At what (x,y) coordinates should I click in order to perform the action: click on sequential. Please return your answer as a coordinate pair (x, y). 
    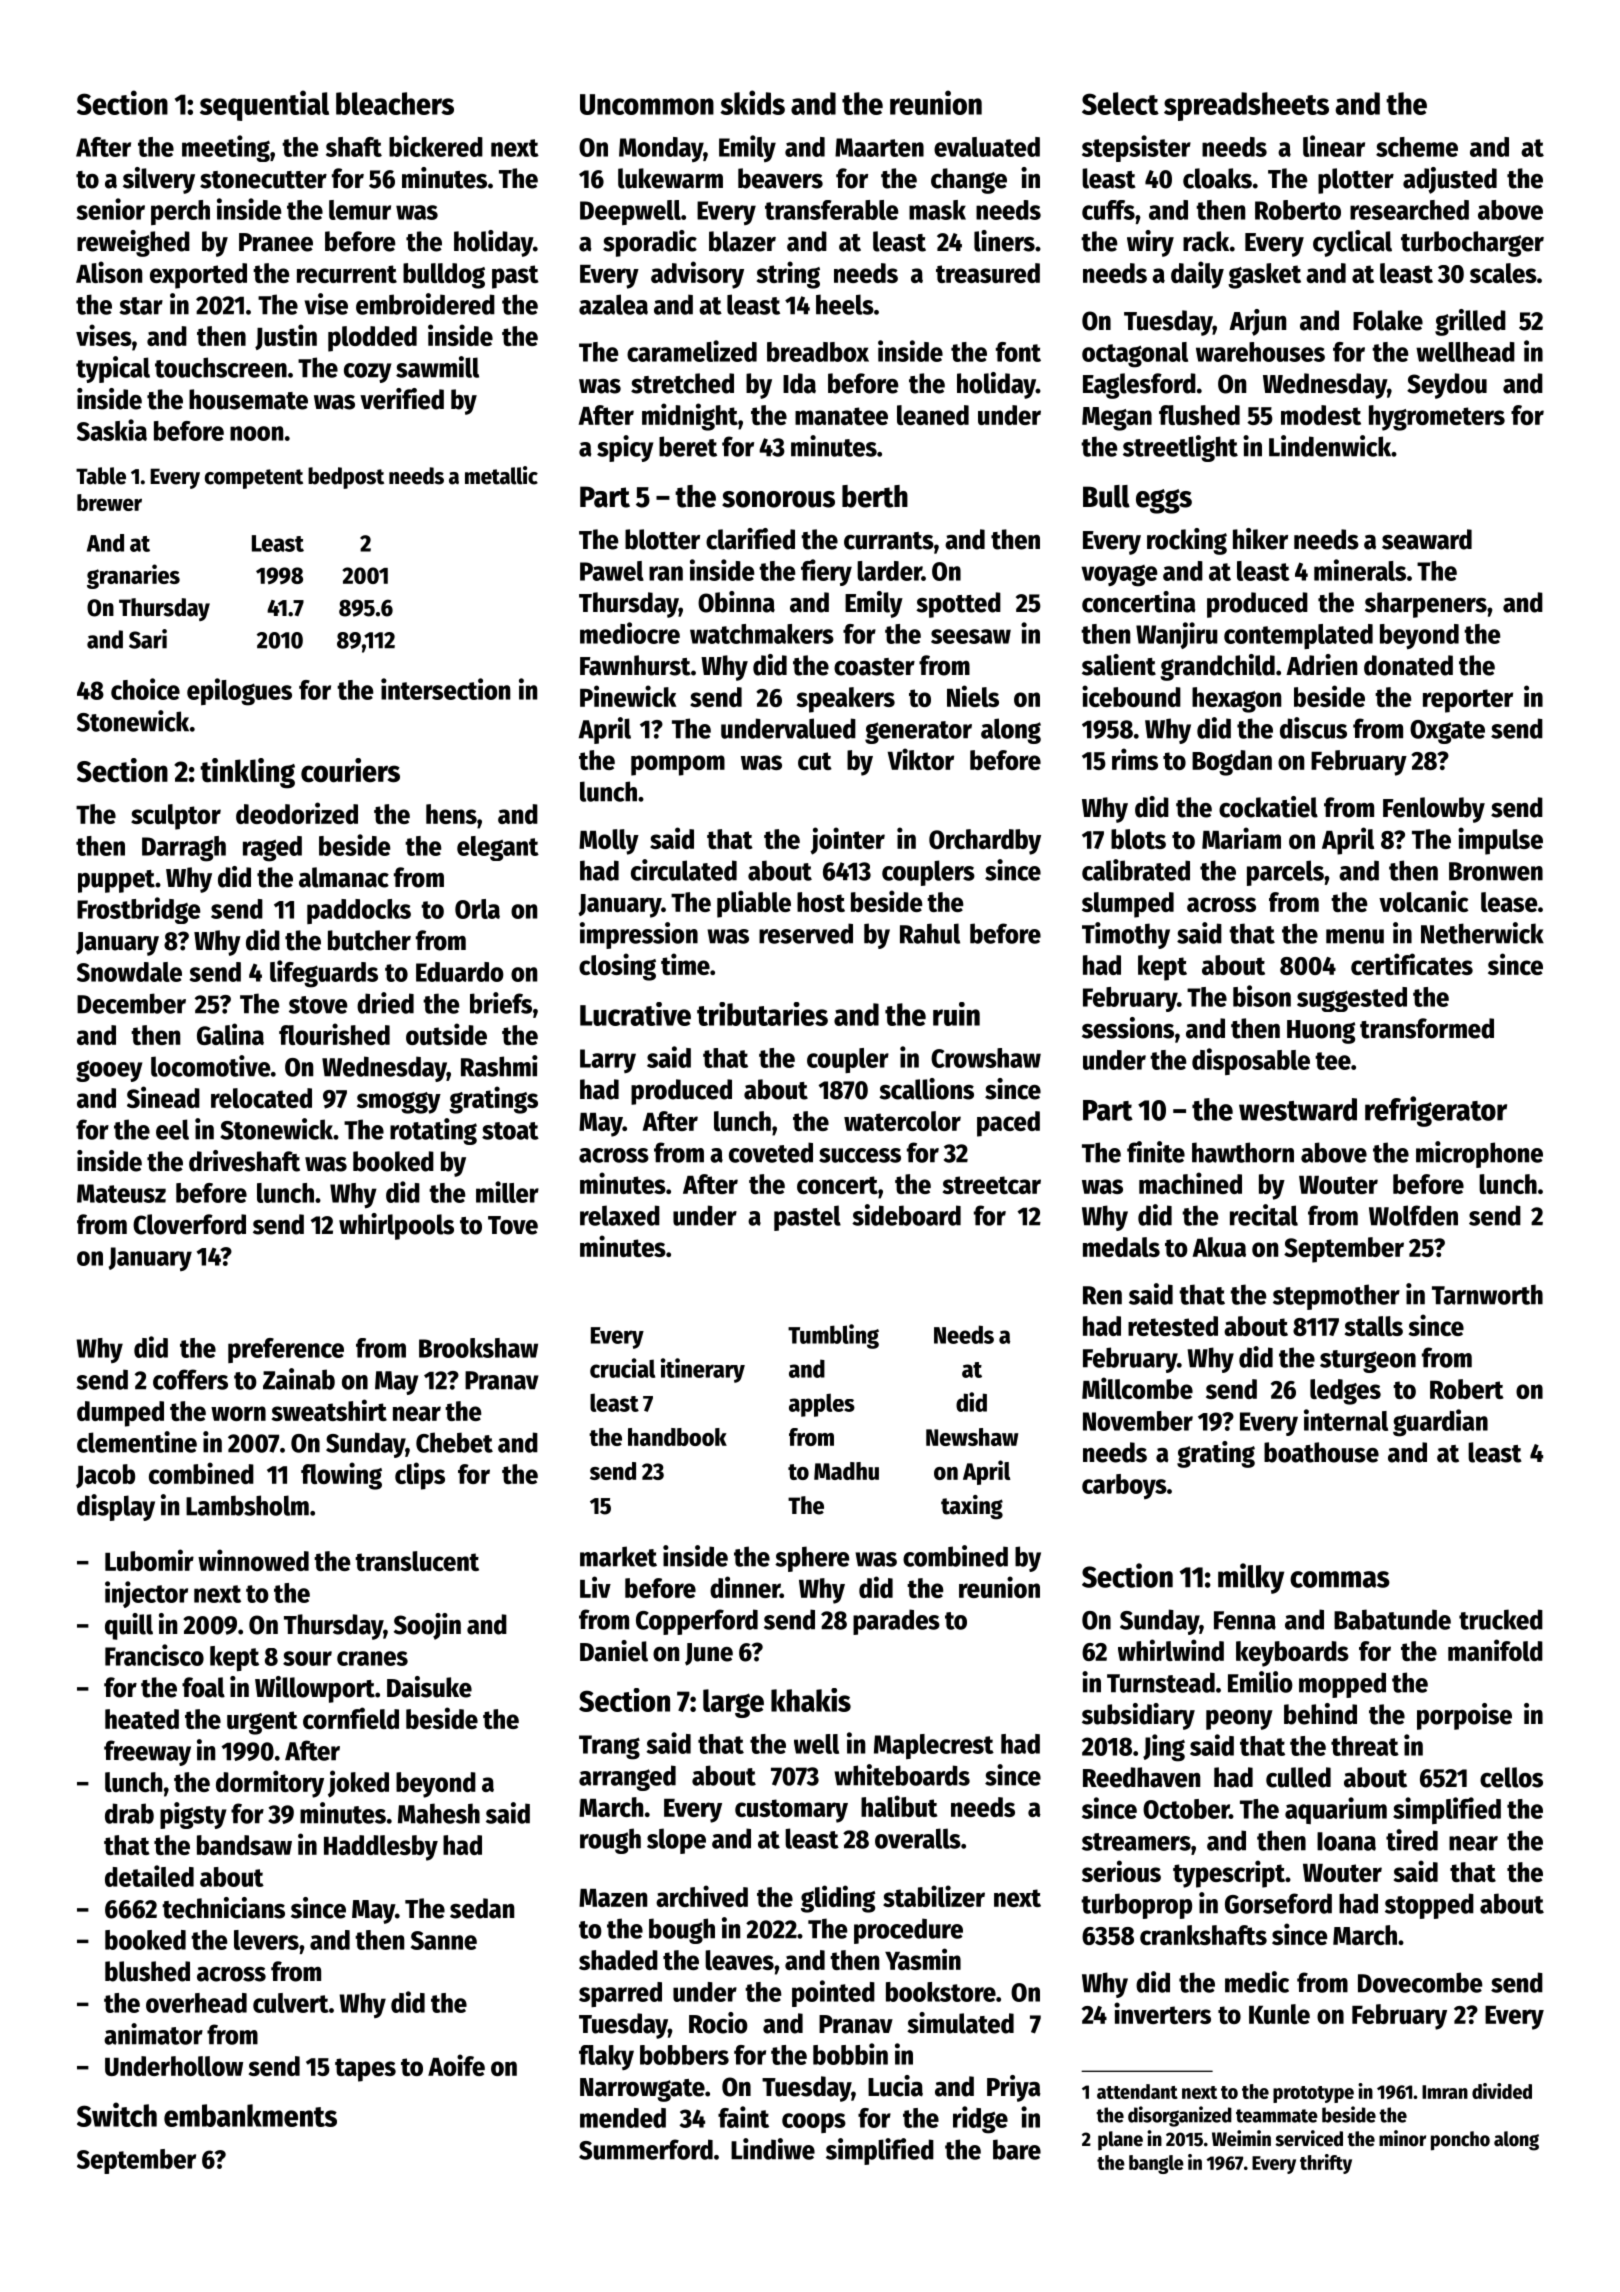
    Looking at the image, I should click on (264, 105).
